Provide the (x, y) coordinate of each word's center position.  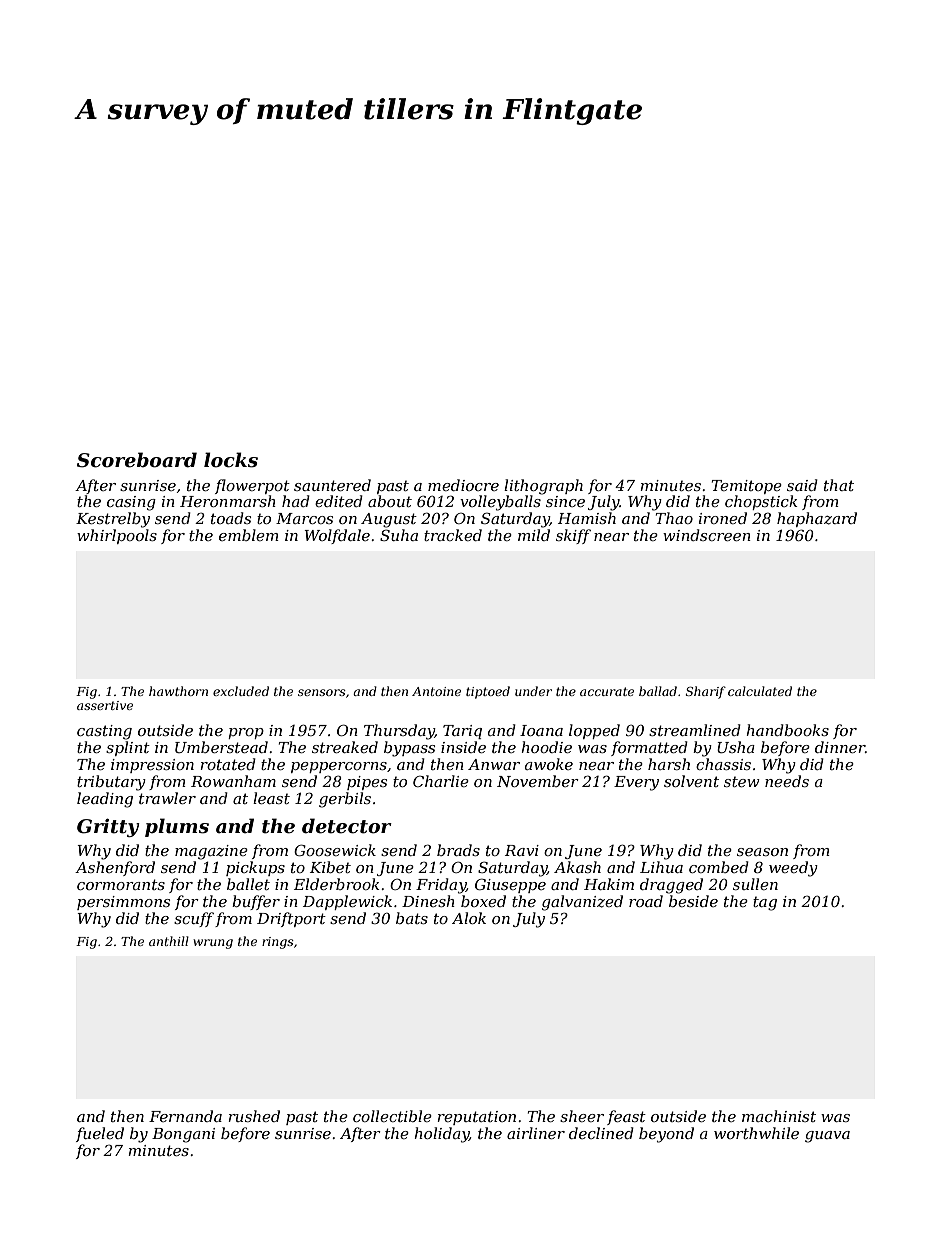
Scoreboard (137, 460)
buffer (256, 902)
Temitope (747, 487)
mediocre (463, 485)
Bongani (183, 1135)
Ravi (522, 850)
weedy (793, 869)
